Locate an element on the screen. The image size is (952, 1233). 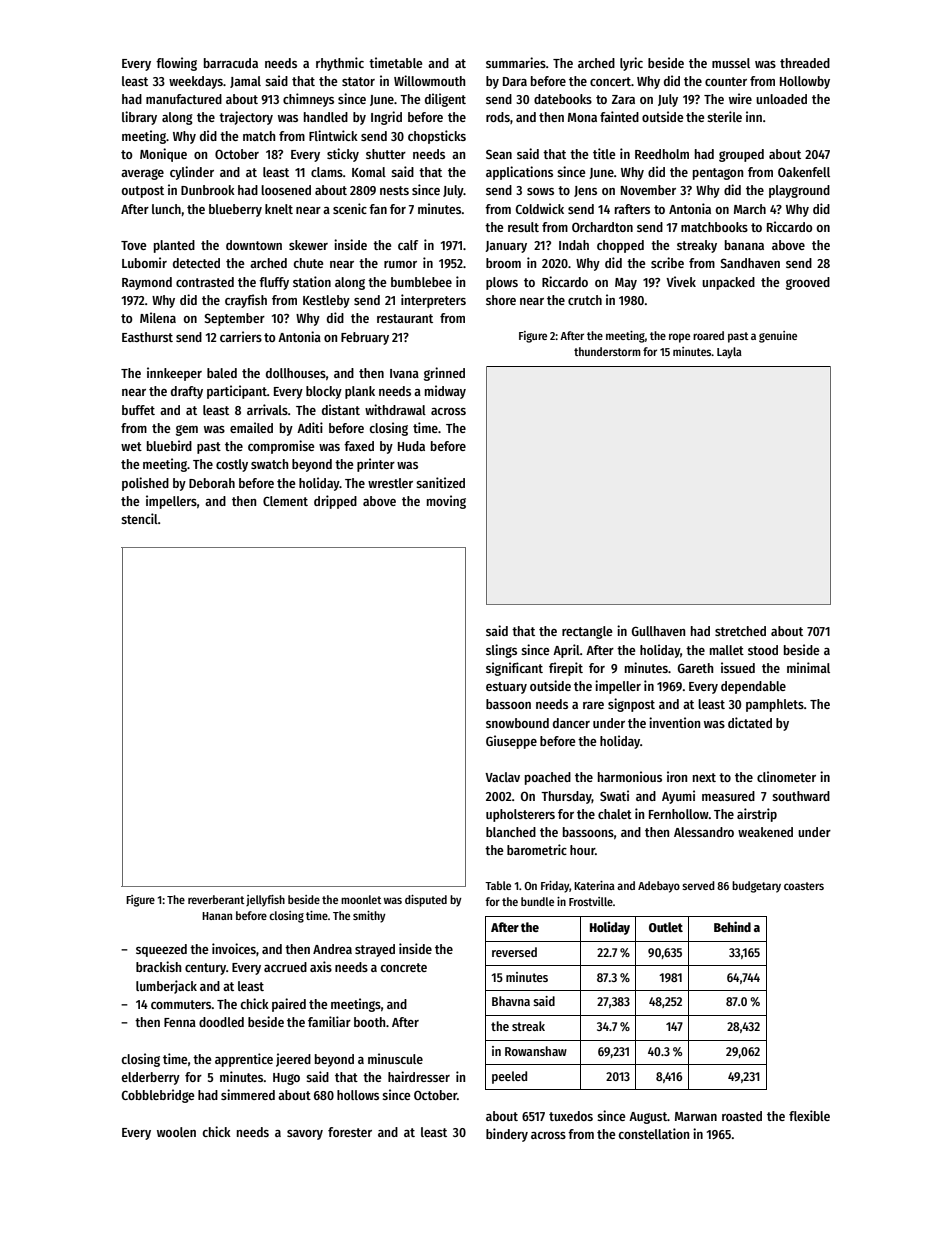
coasters is located at coordinates (804, 886).
